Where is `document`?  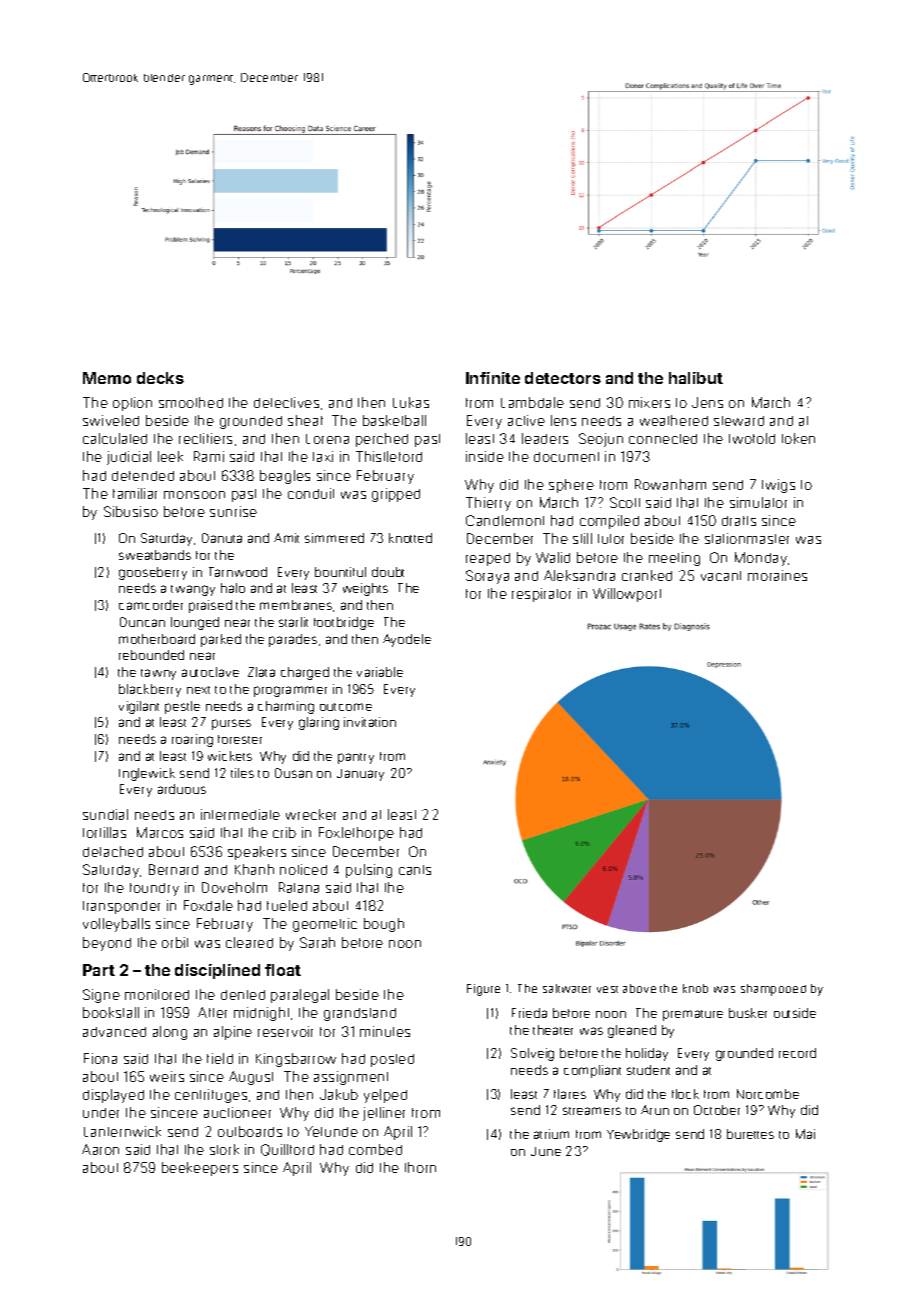
document is located at coordinates (566, 457).
